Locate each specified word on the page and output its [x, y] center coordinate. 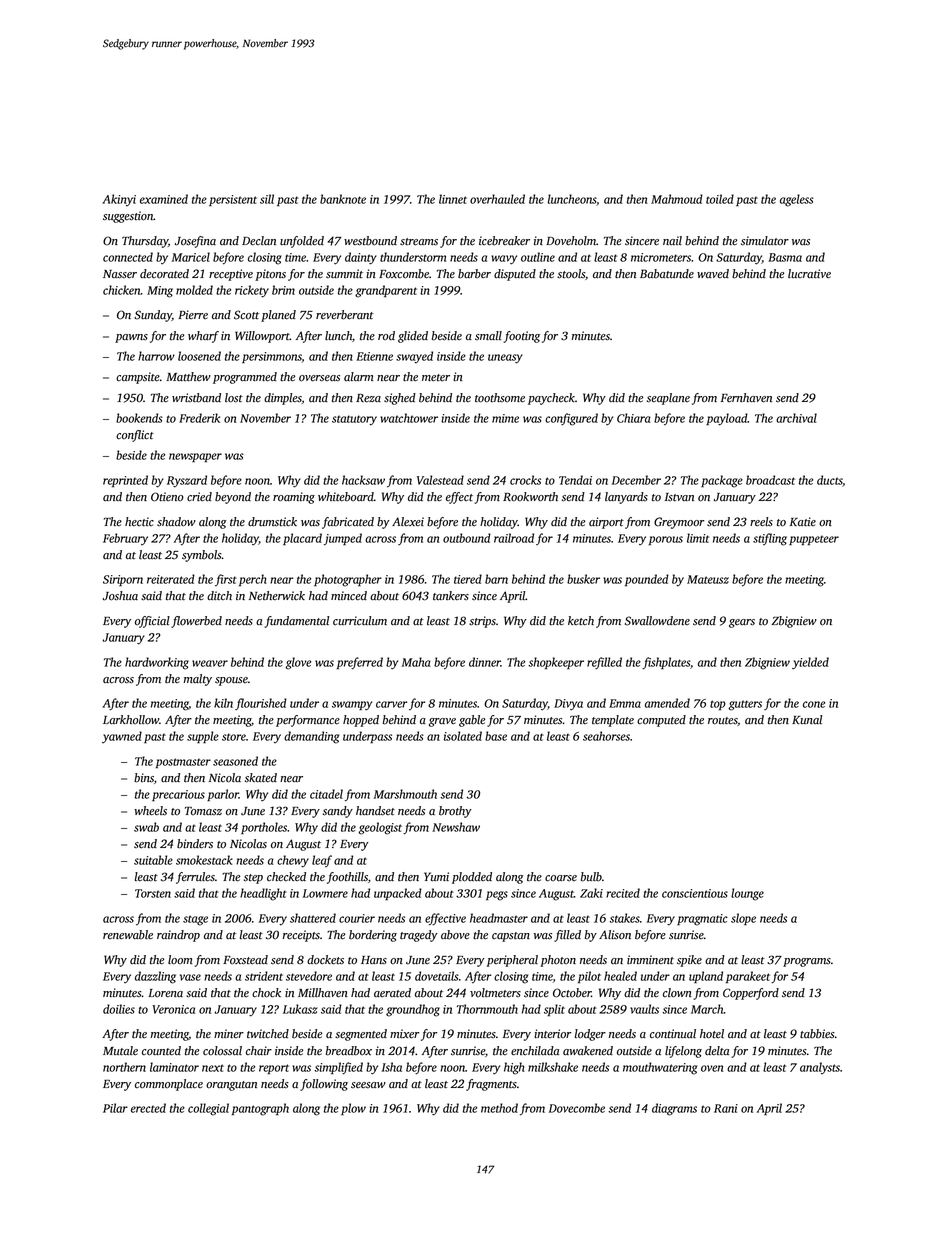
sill [267, 199]
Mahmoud [677, 199]
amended [667, 703]
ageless [797, 200]
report [274, 1069]
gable [472, 721]
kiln [223, 703]
